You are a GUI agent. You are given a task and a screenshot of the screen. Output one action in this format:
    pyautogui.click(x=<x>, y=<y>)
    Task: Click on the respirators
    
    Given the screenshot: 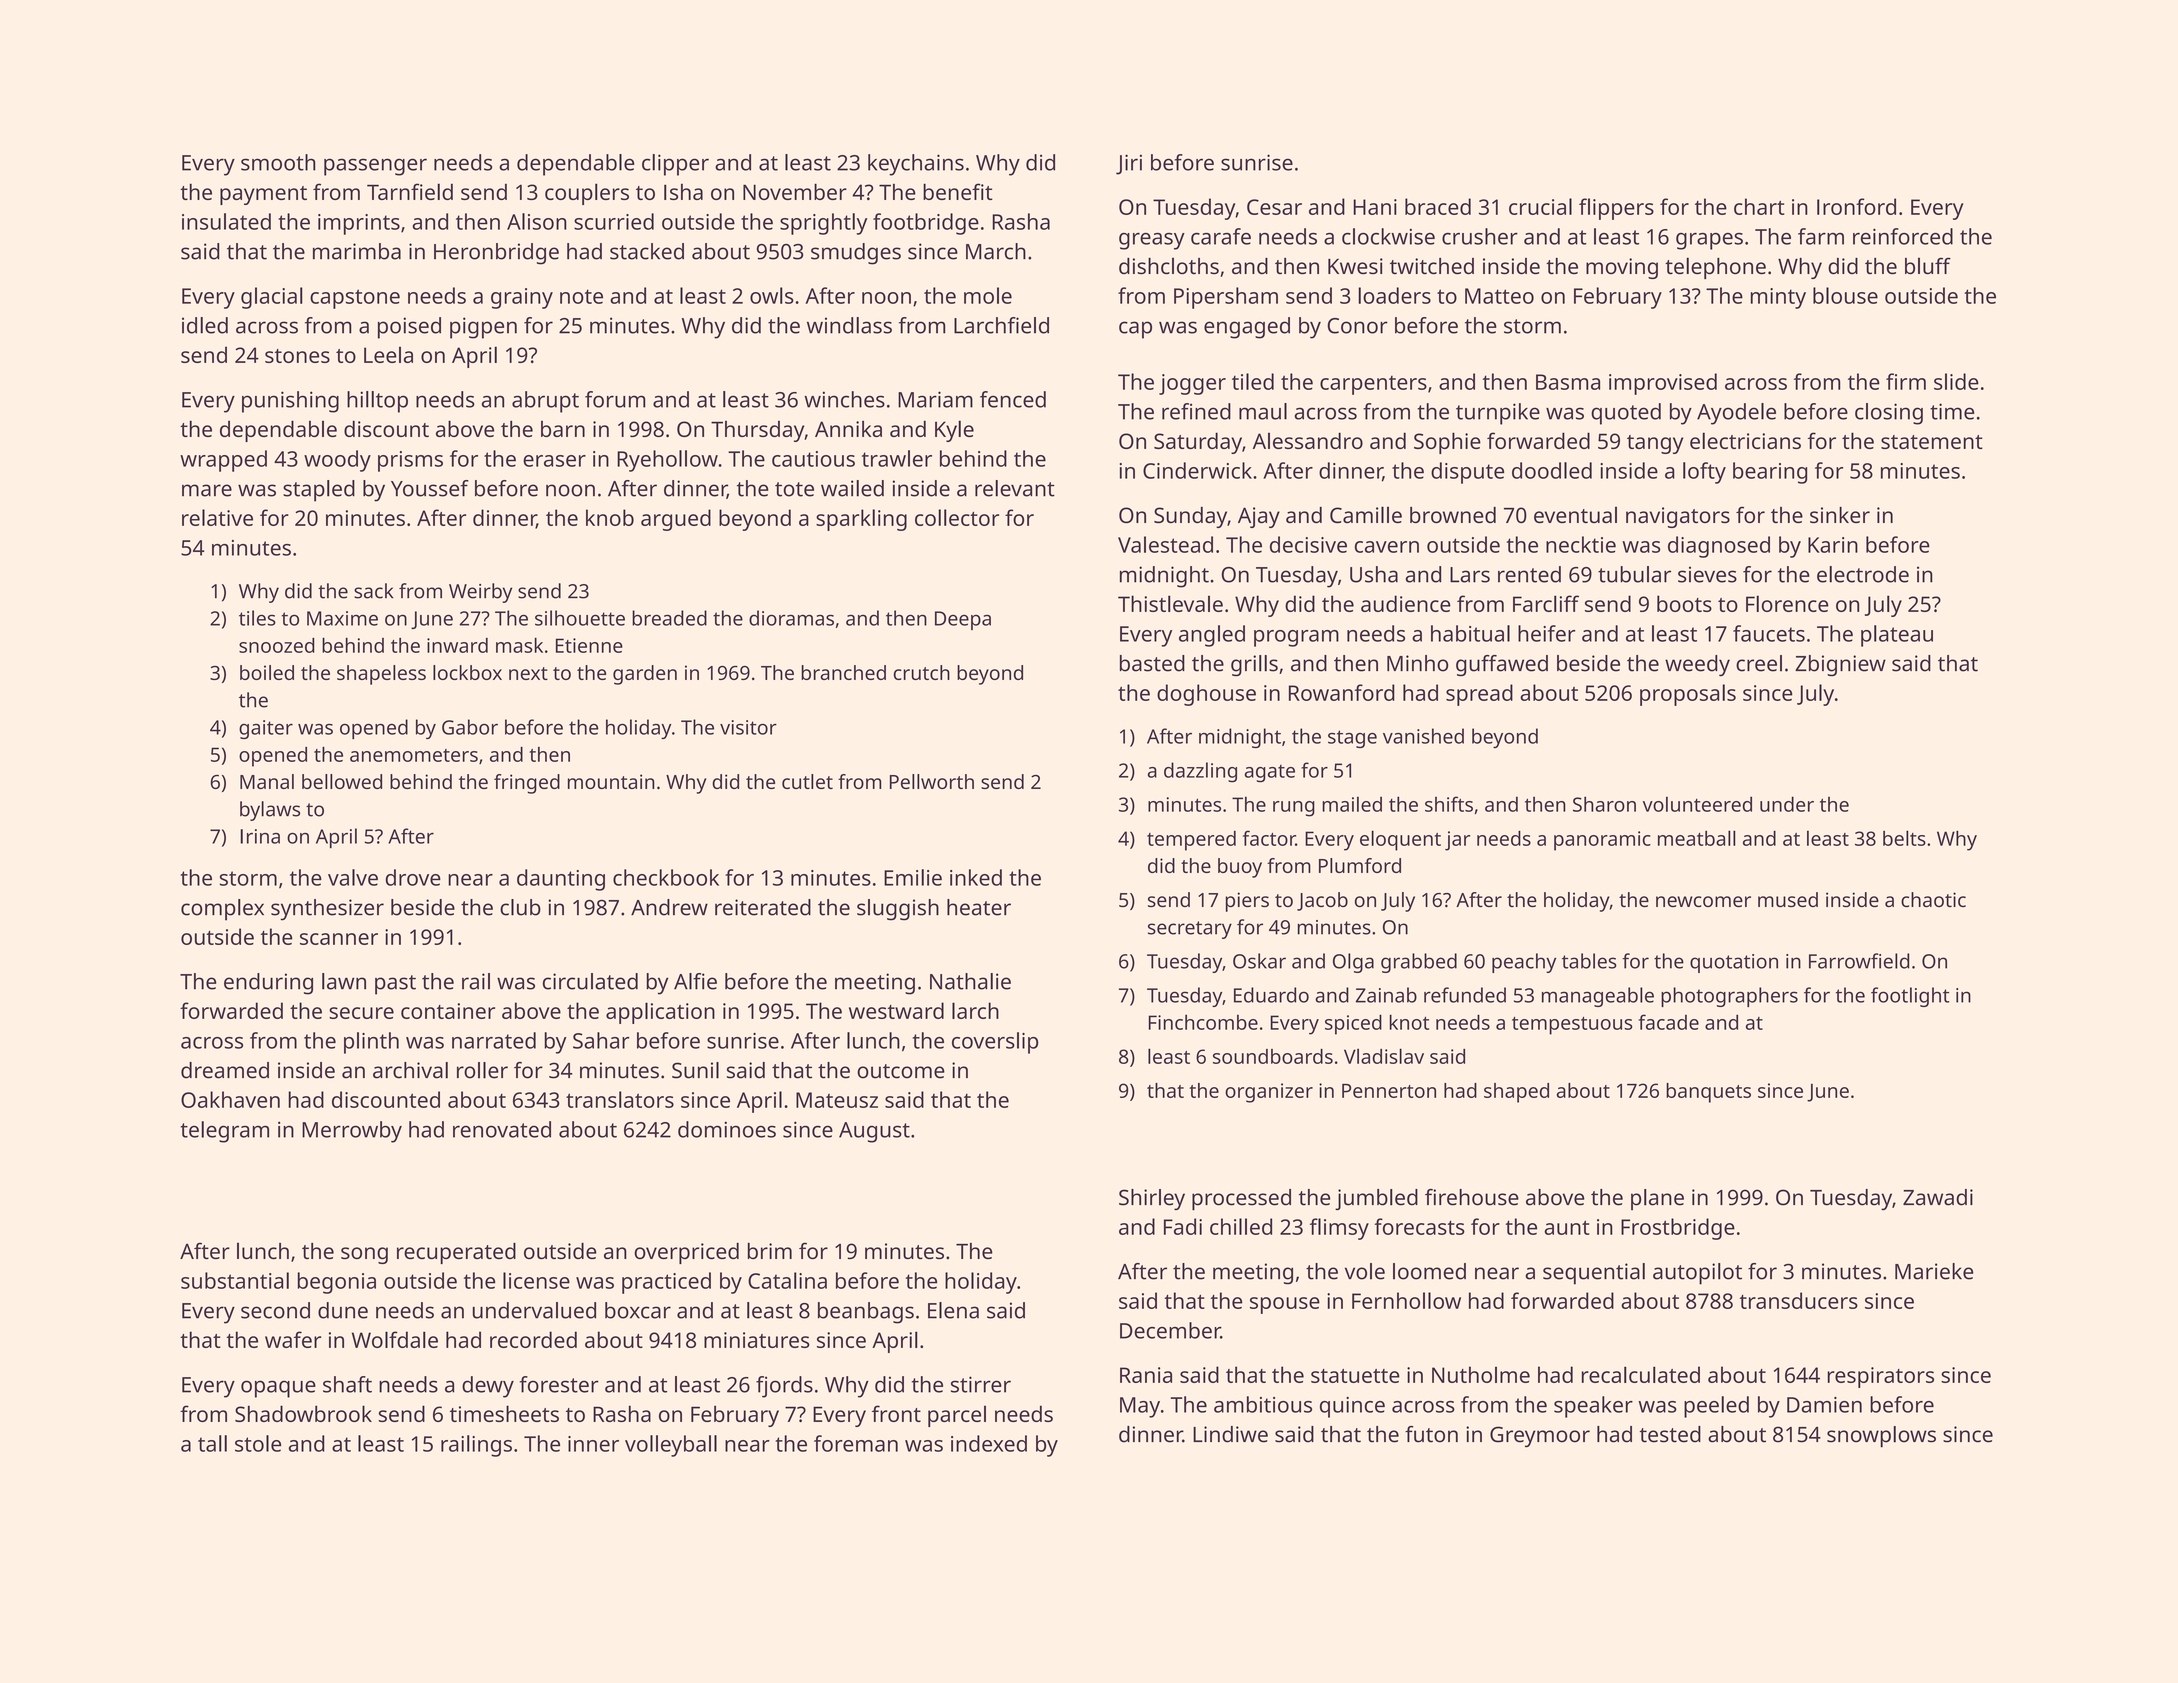 What is the action you would take?
    pyautogui.click(x=1881, y=1377)
